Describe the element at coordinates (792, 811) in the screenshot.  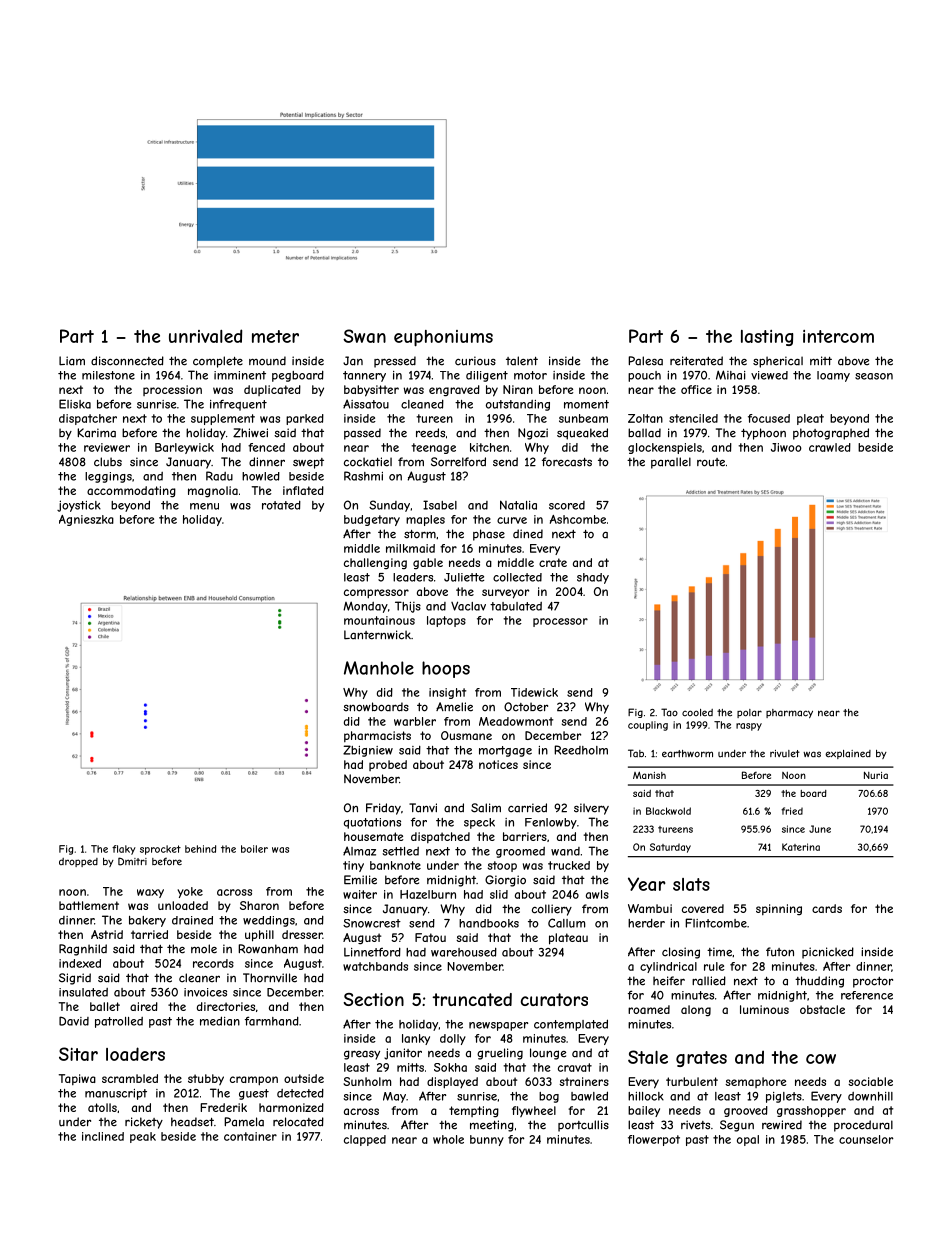
I see `fried` at that location.
